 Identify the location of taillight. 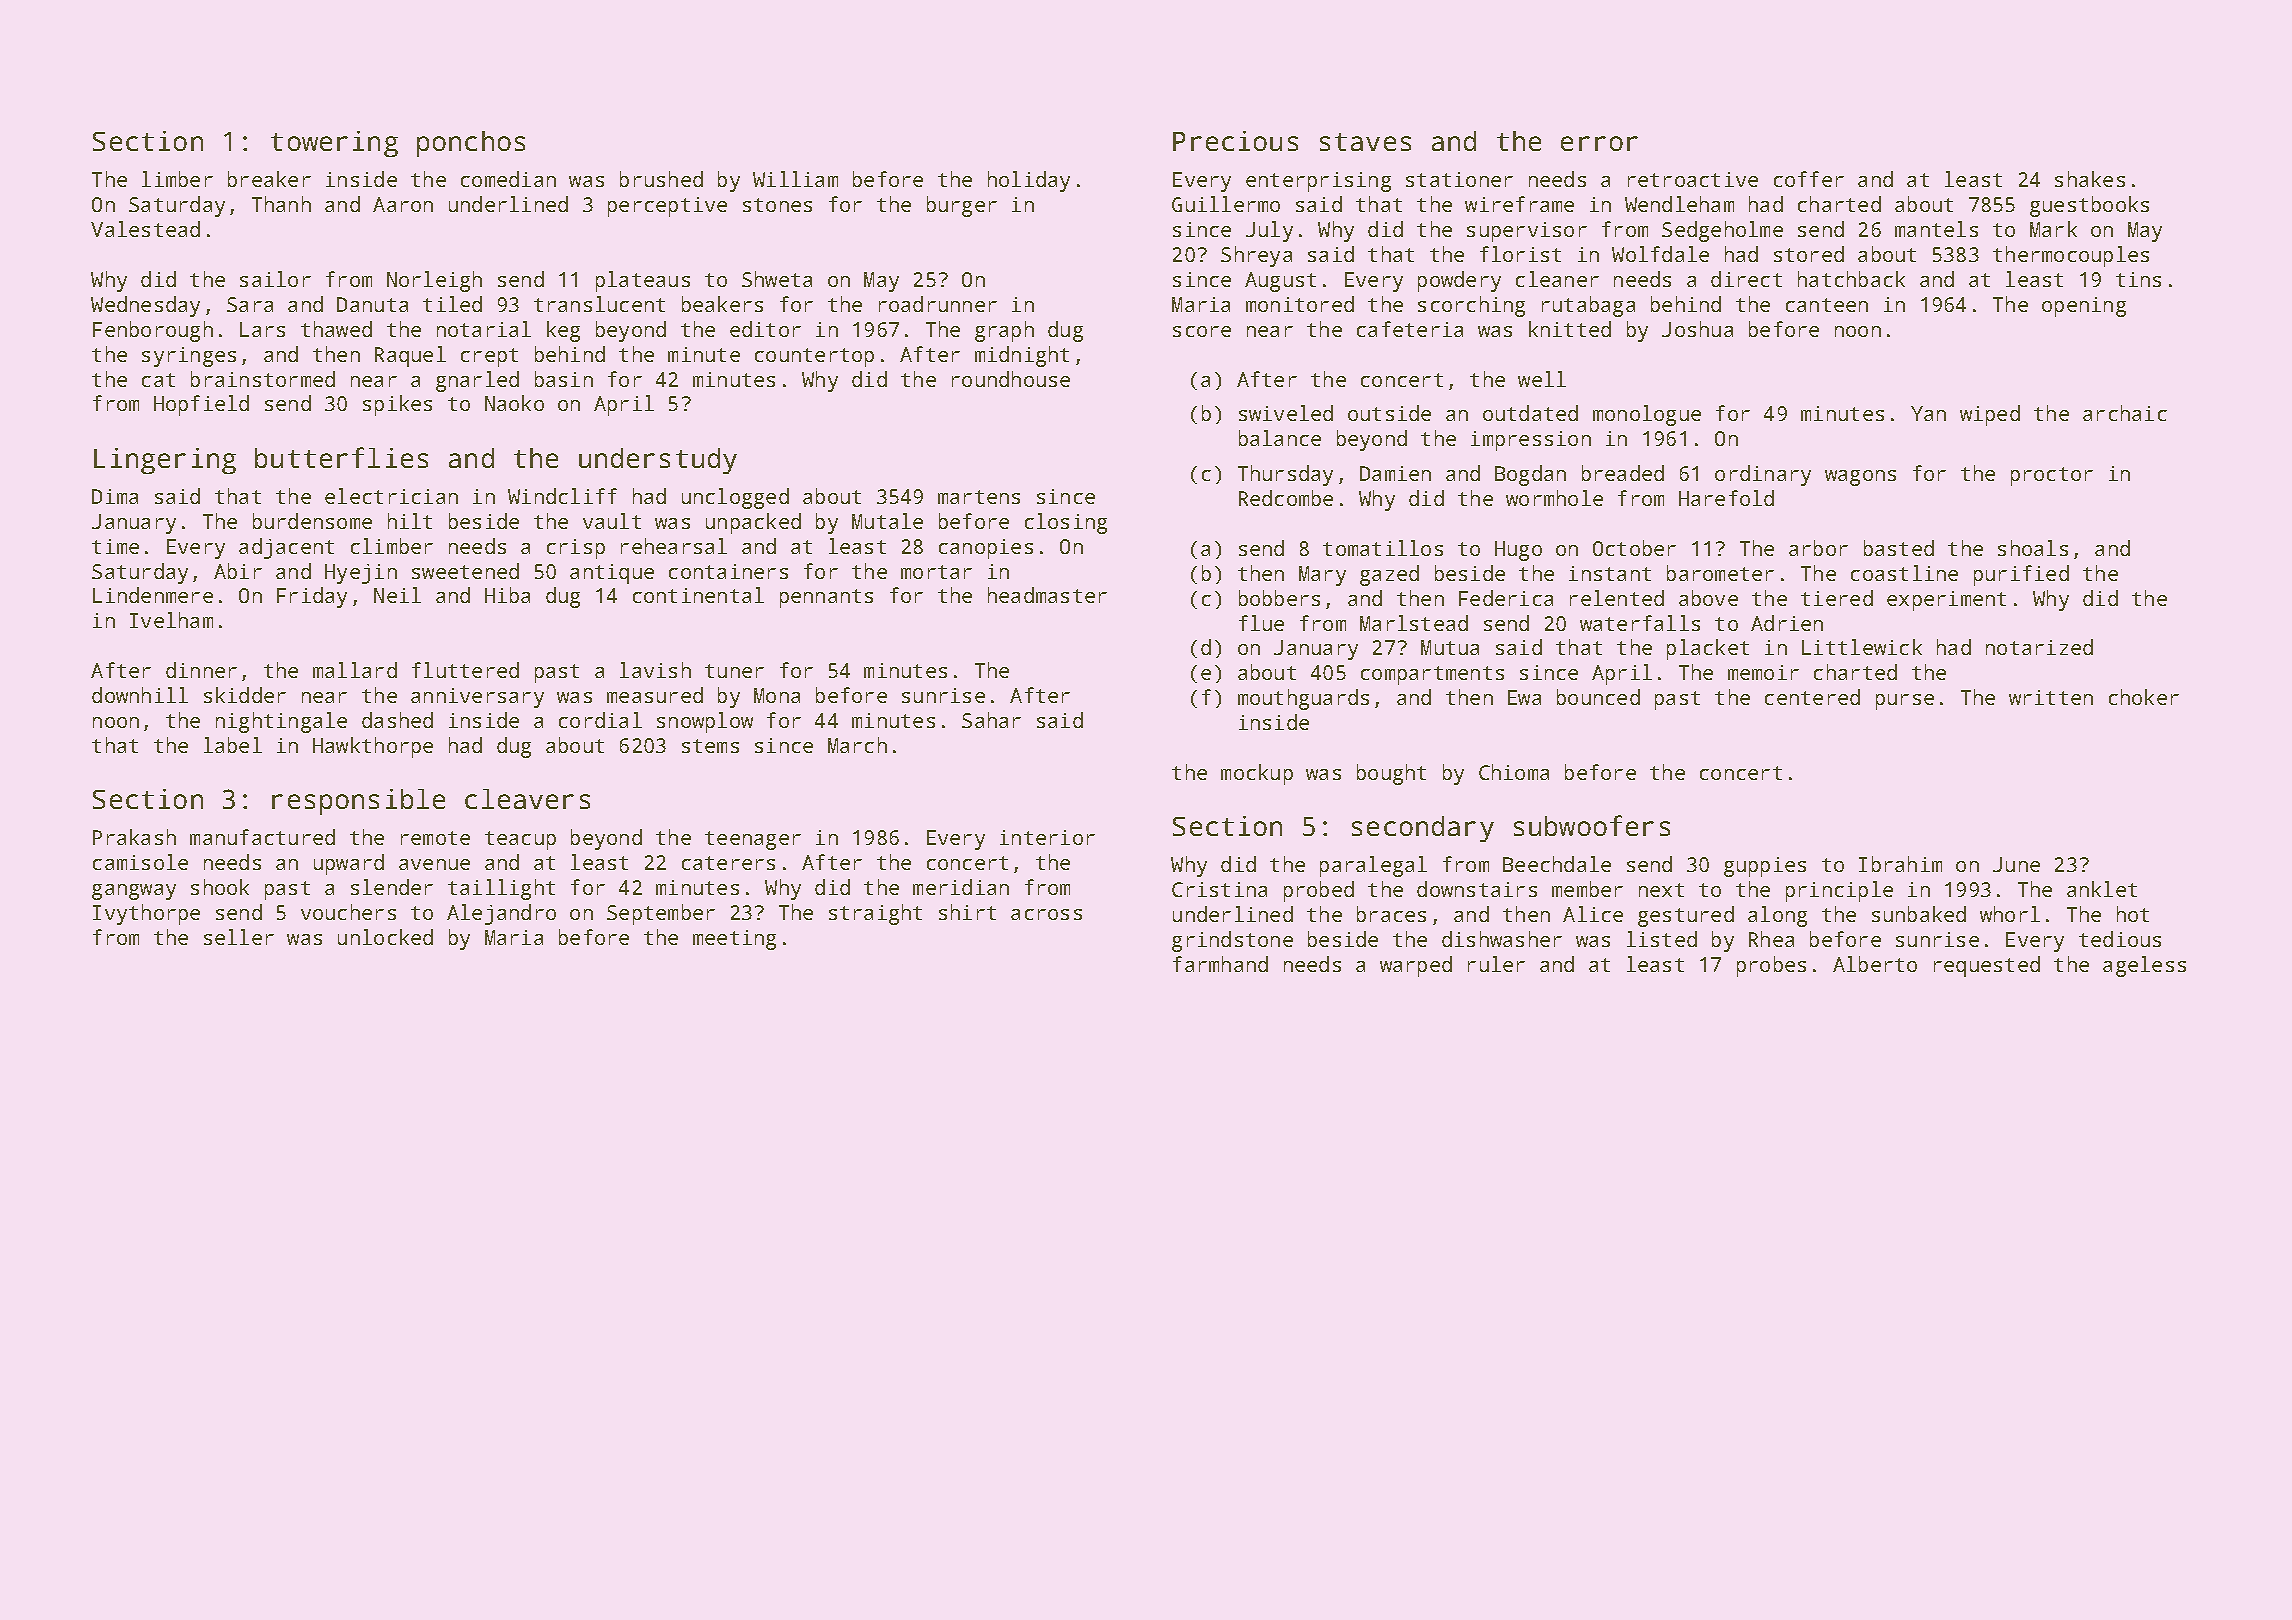
(501, 889).
